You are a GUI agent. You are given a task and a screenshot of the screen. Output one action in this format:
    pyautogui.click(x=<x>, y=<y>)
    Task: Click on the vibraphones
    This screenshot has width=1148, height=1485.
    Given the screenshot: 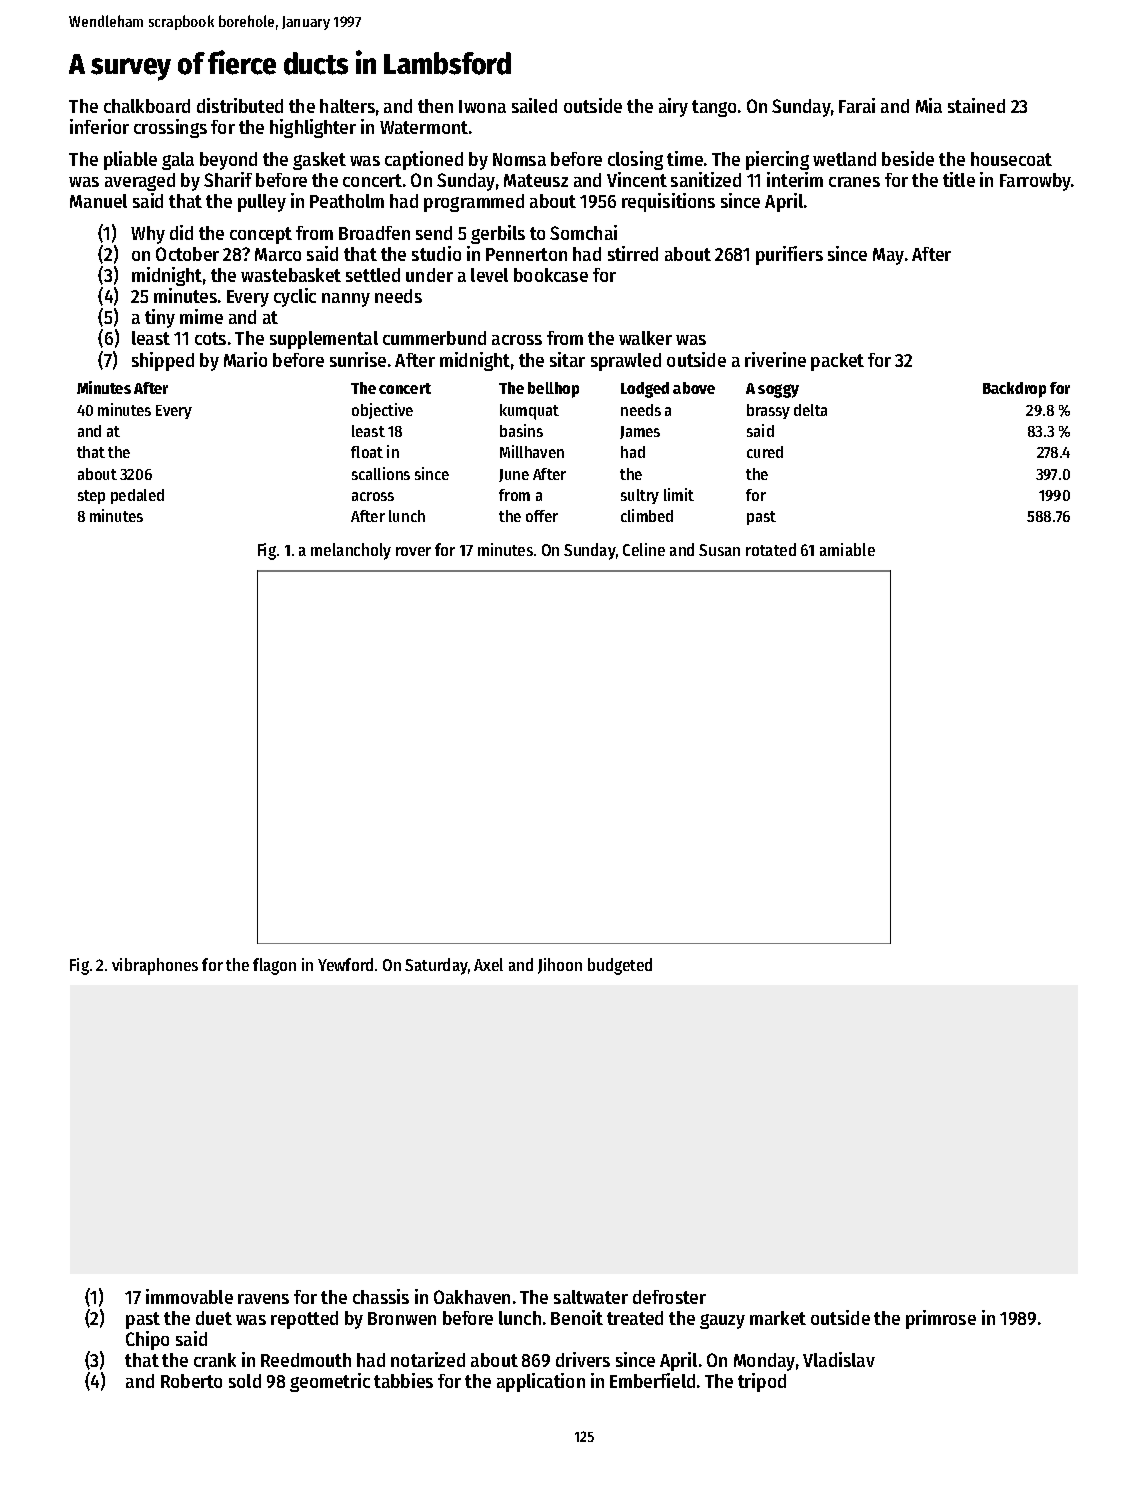 What is the action you would take?
    pyautogui.click(x=155, y=966)
